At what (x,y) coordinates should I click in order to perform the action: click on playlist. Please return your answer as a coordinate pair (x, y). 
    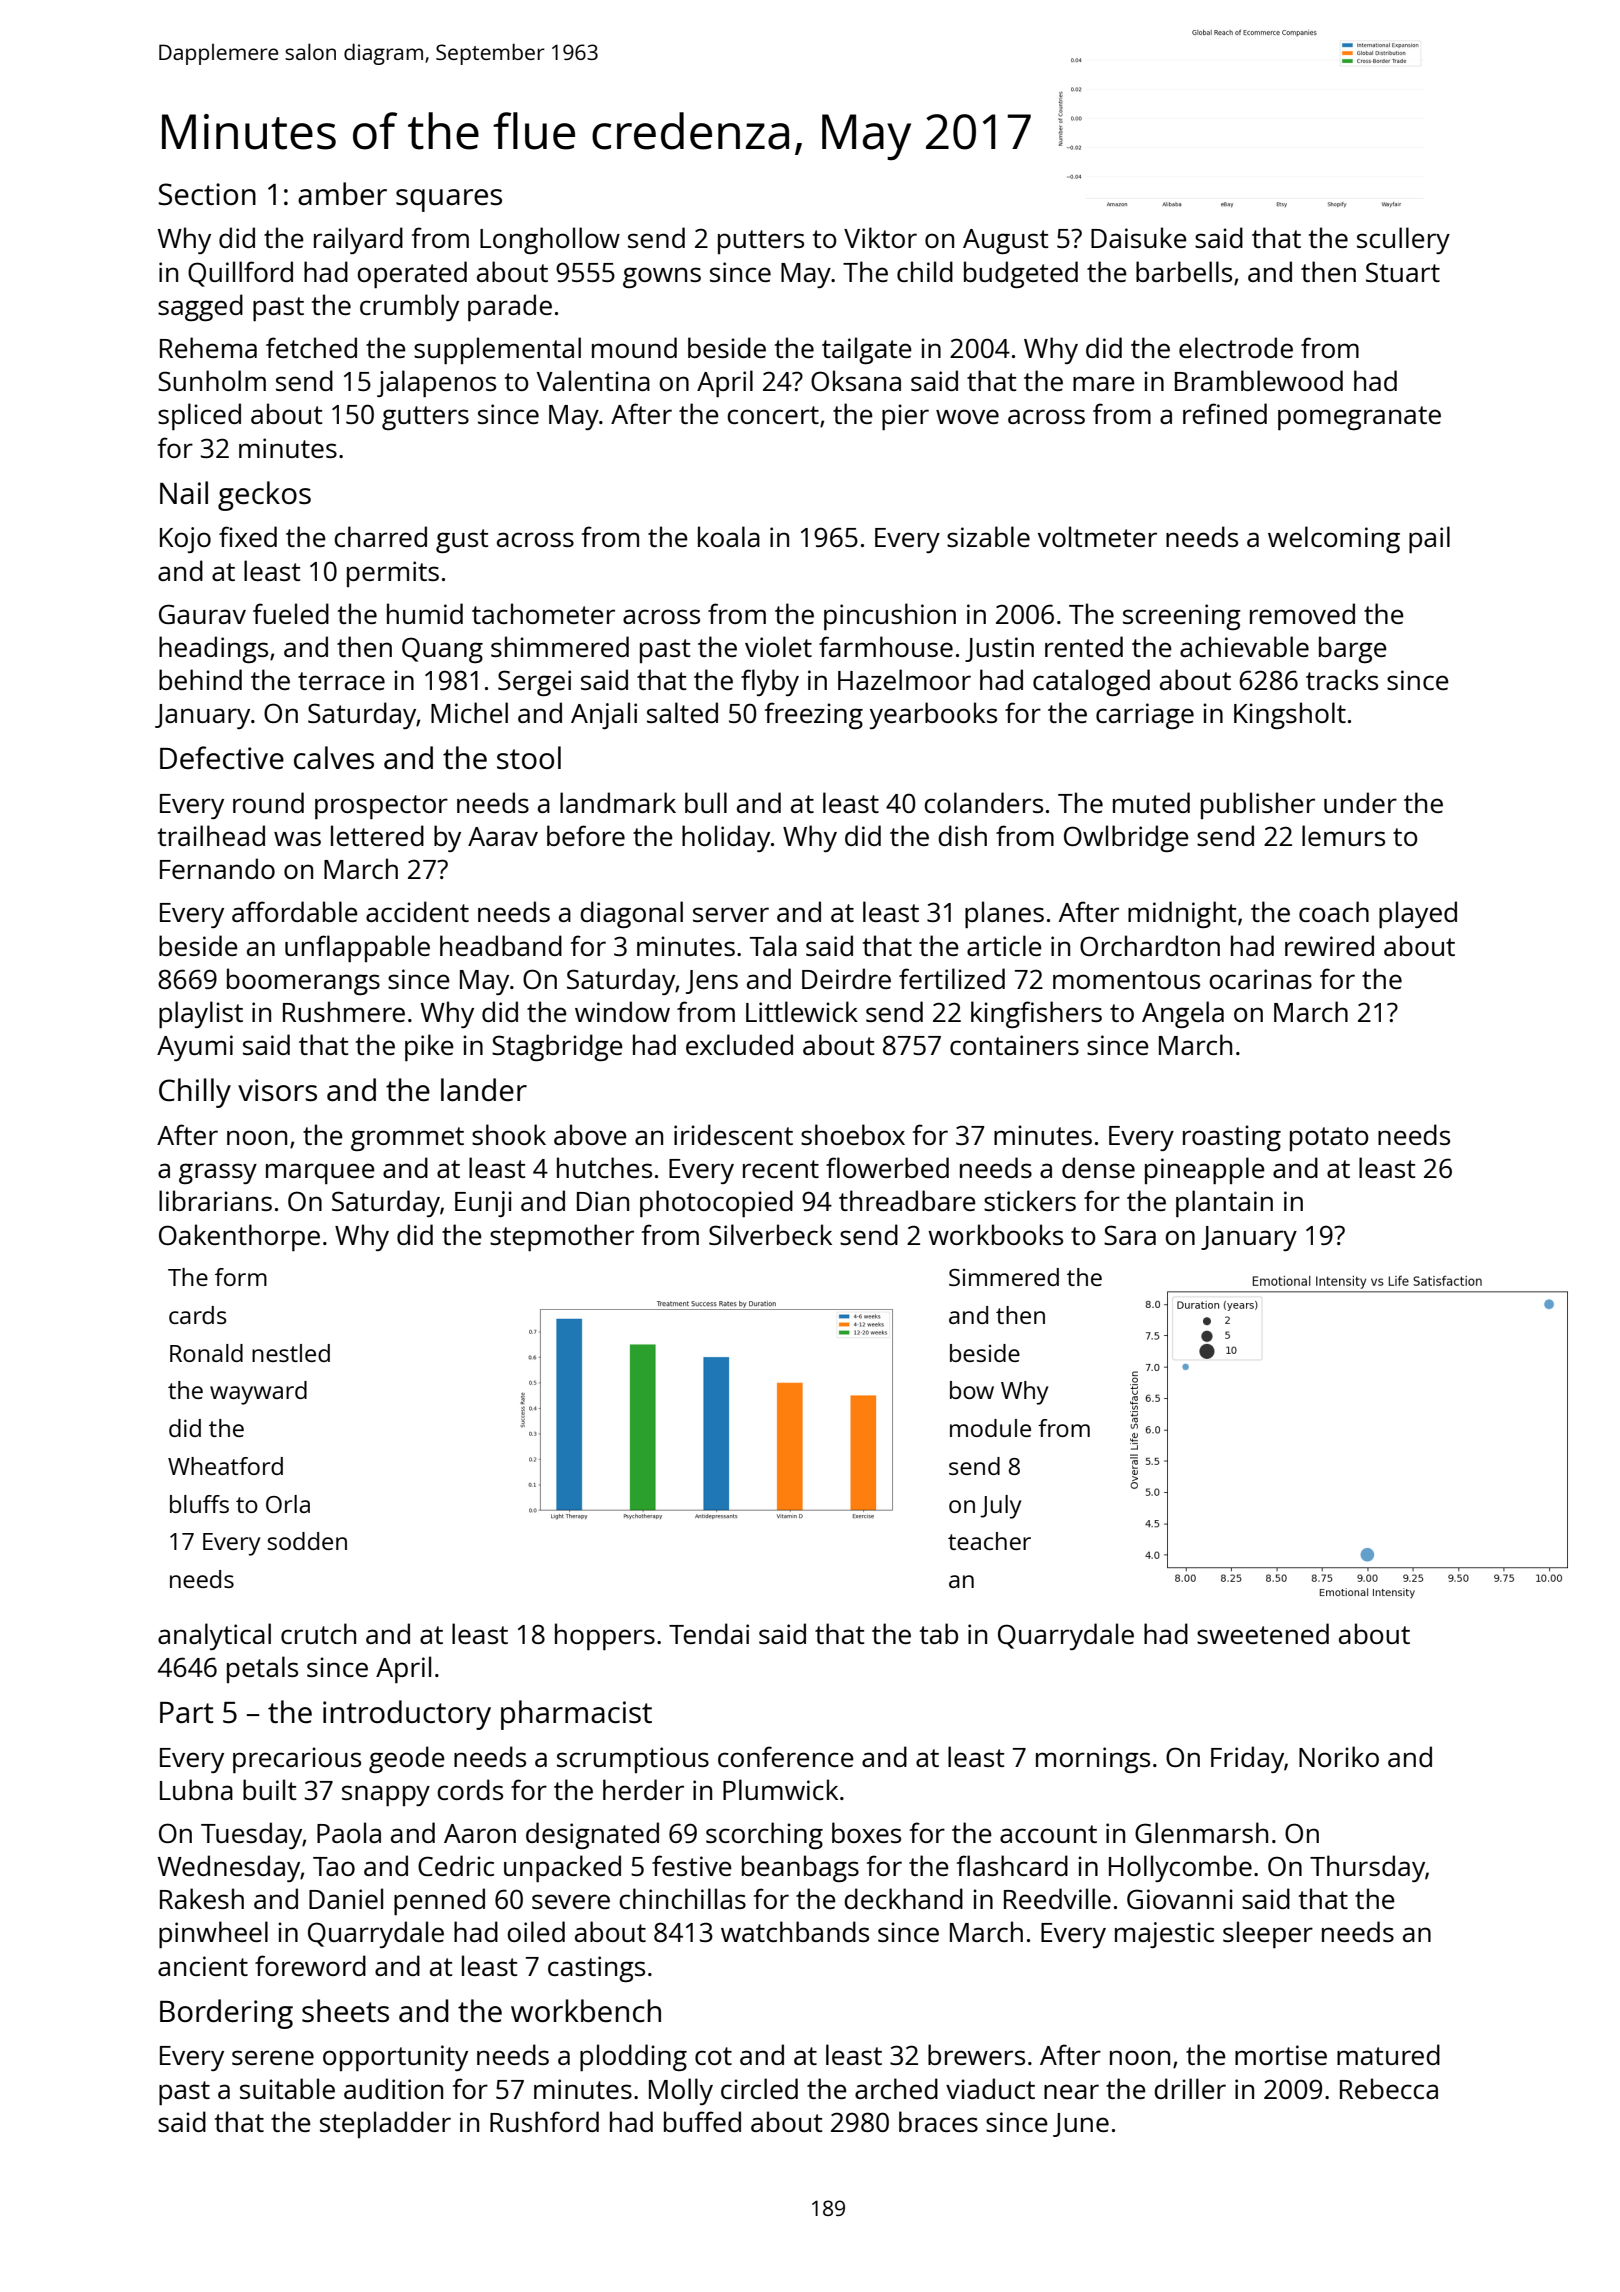
    Looking at the image, I should click on (201, 1014).
